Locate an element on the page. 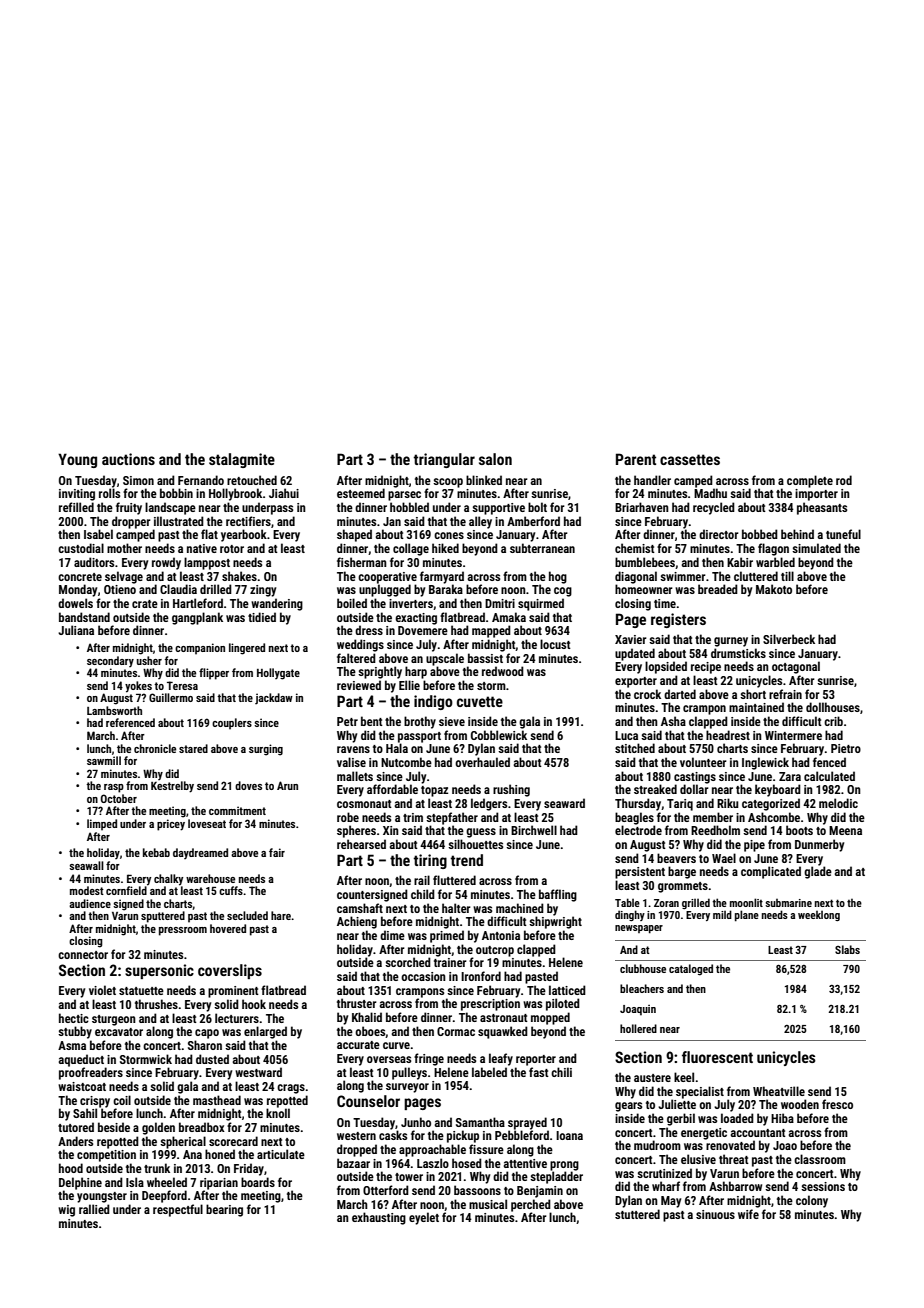  competition is located at coordinates (106, 1156).
